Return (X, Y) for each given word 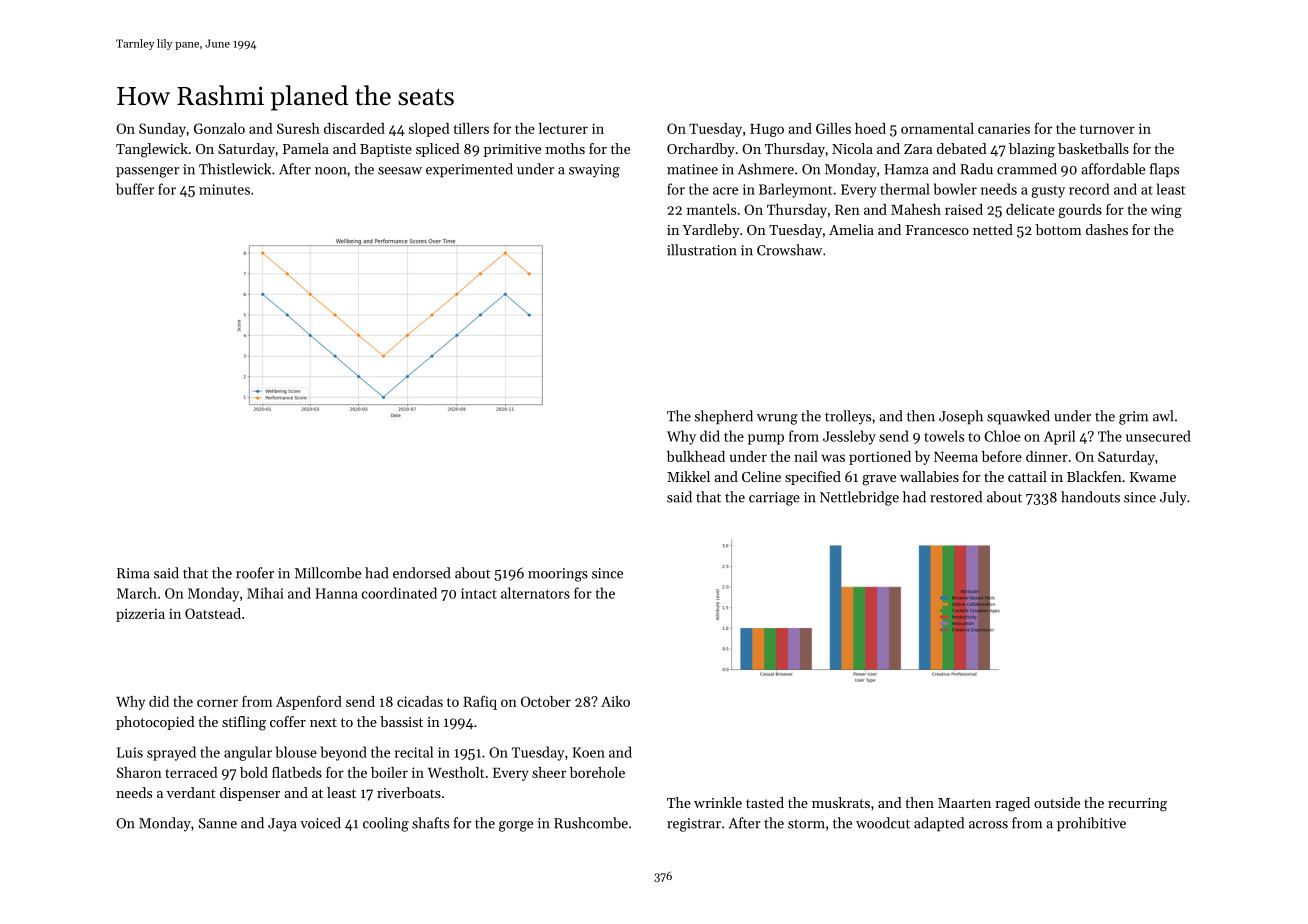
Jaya (282, 825)
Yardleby (711, 231)
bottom (1059, 229)
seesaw (400, 171)
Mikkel (688, 476)
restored (956, 497)
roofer (255, 573)
